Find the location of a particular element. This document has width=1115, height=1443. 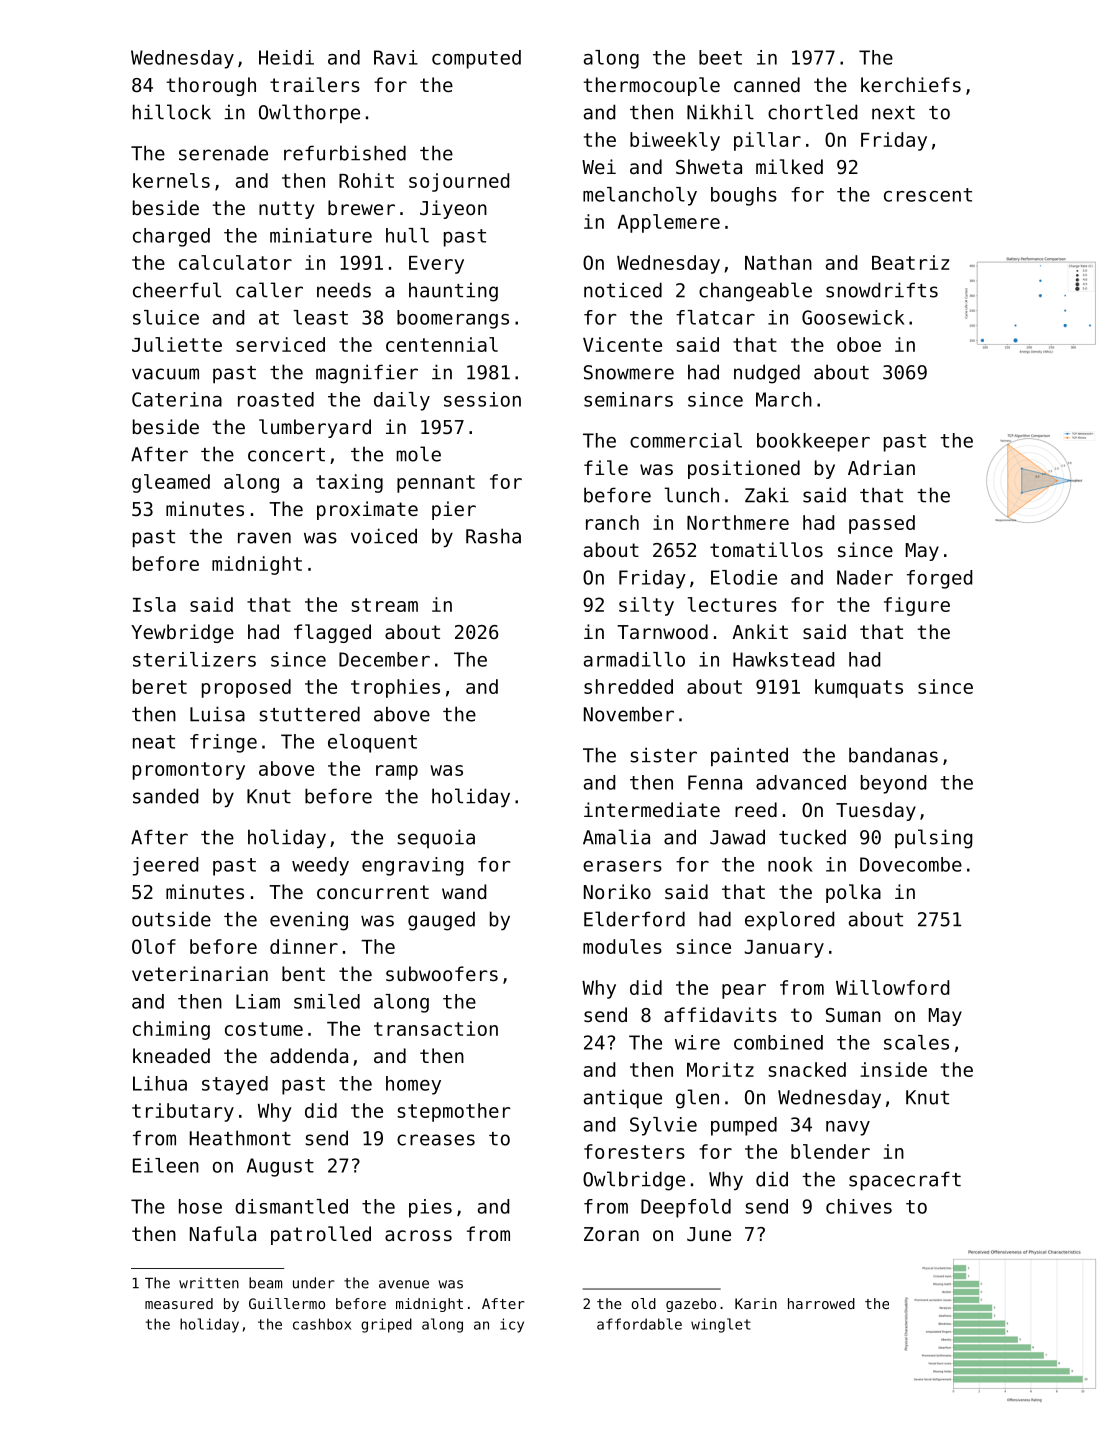

kerchiefs is located at coordinates (911, 84).
